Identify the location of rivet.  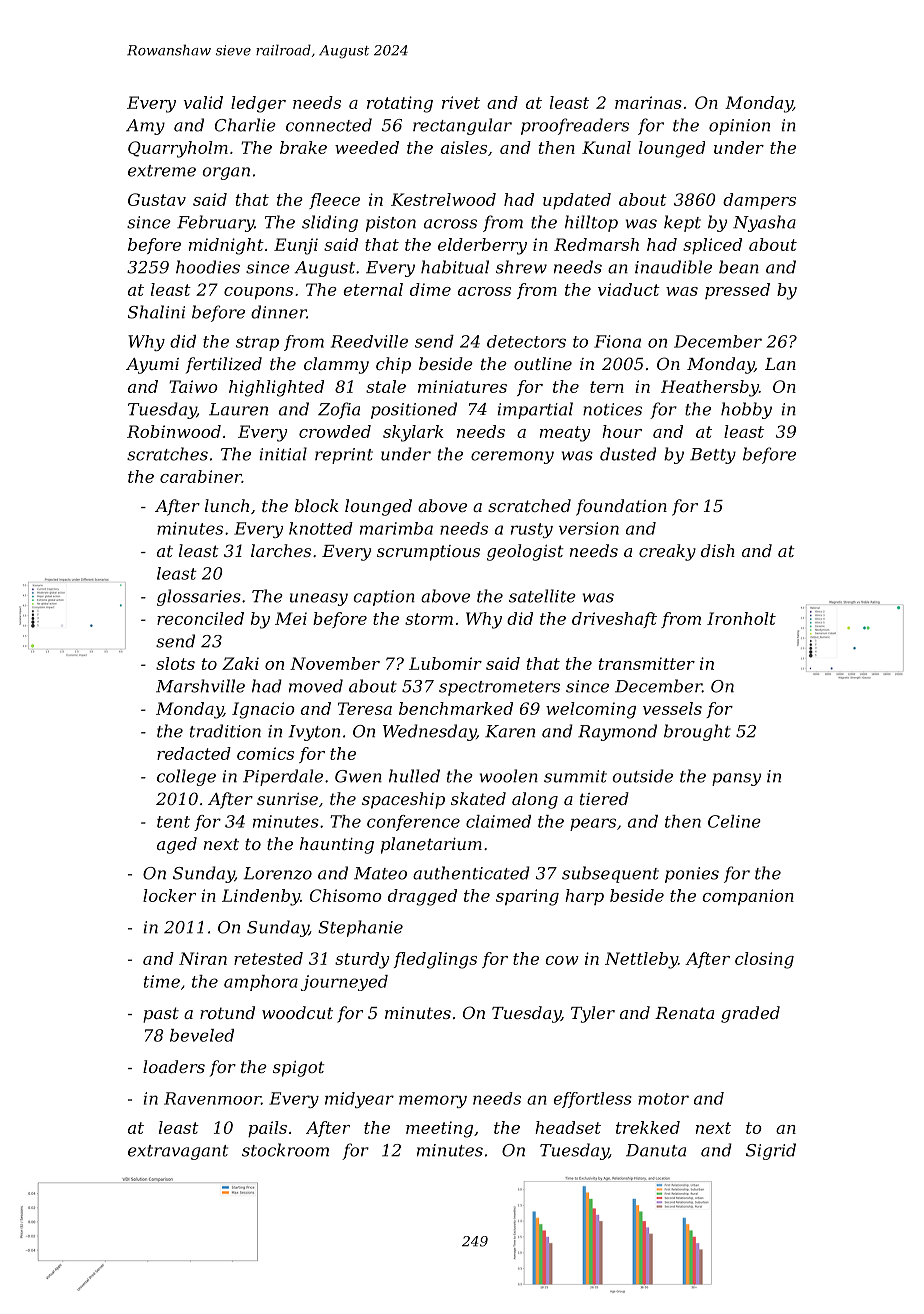
(461, 102).
